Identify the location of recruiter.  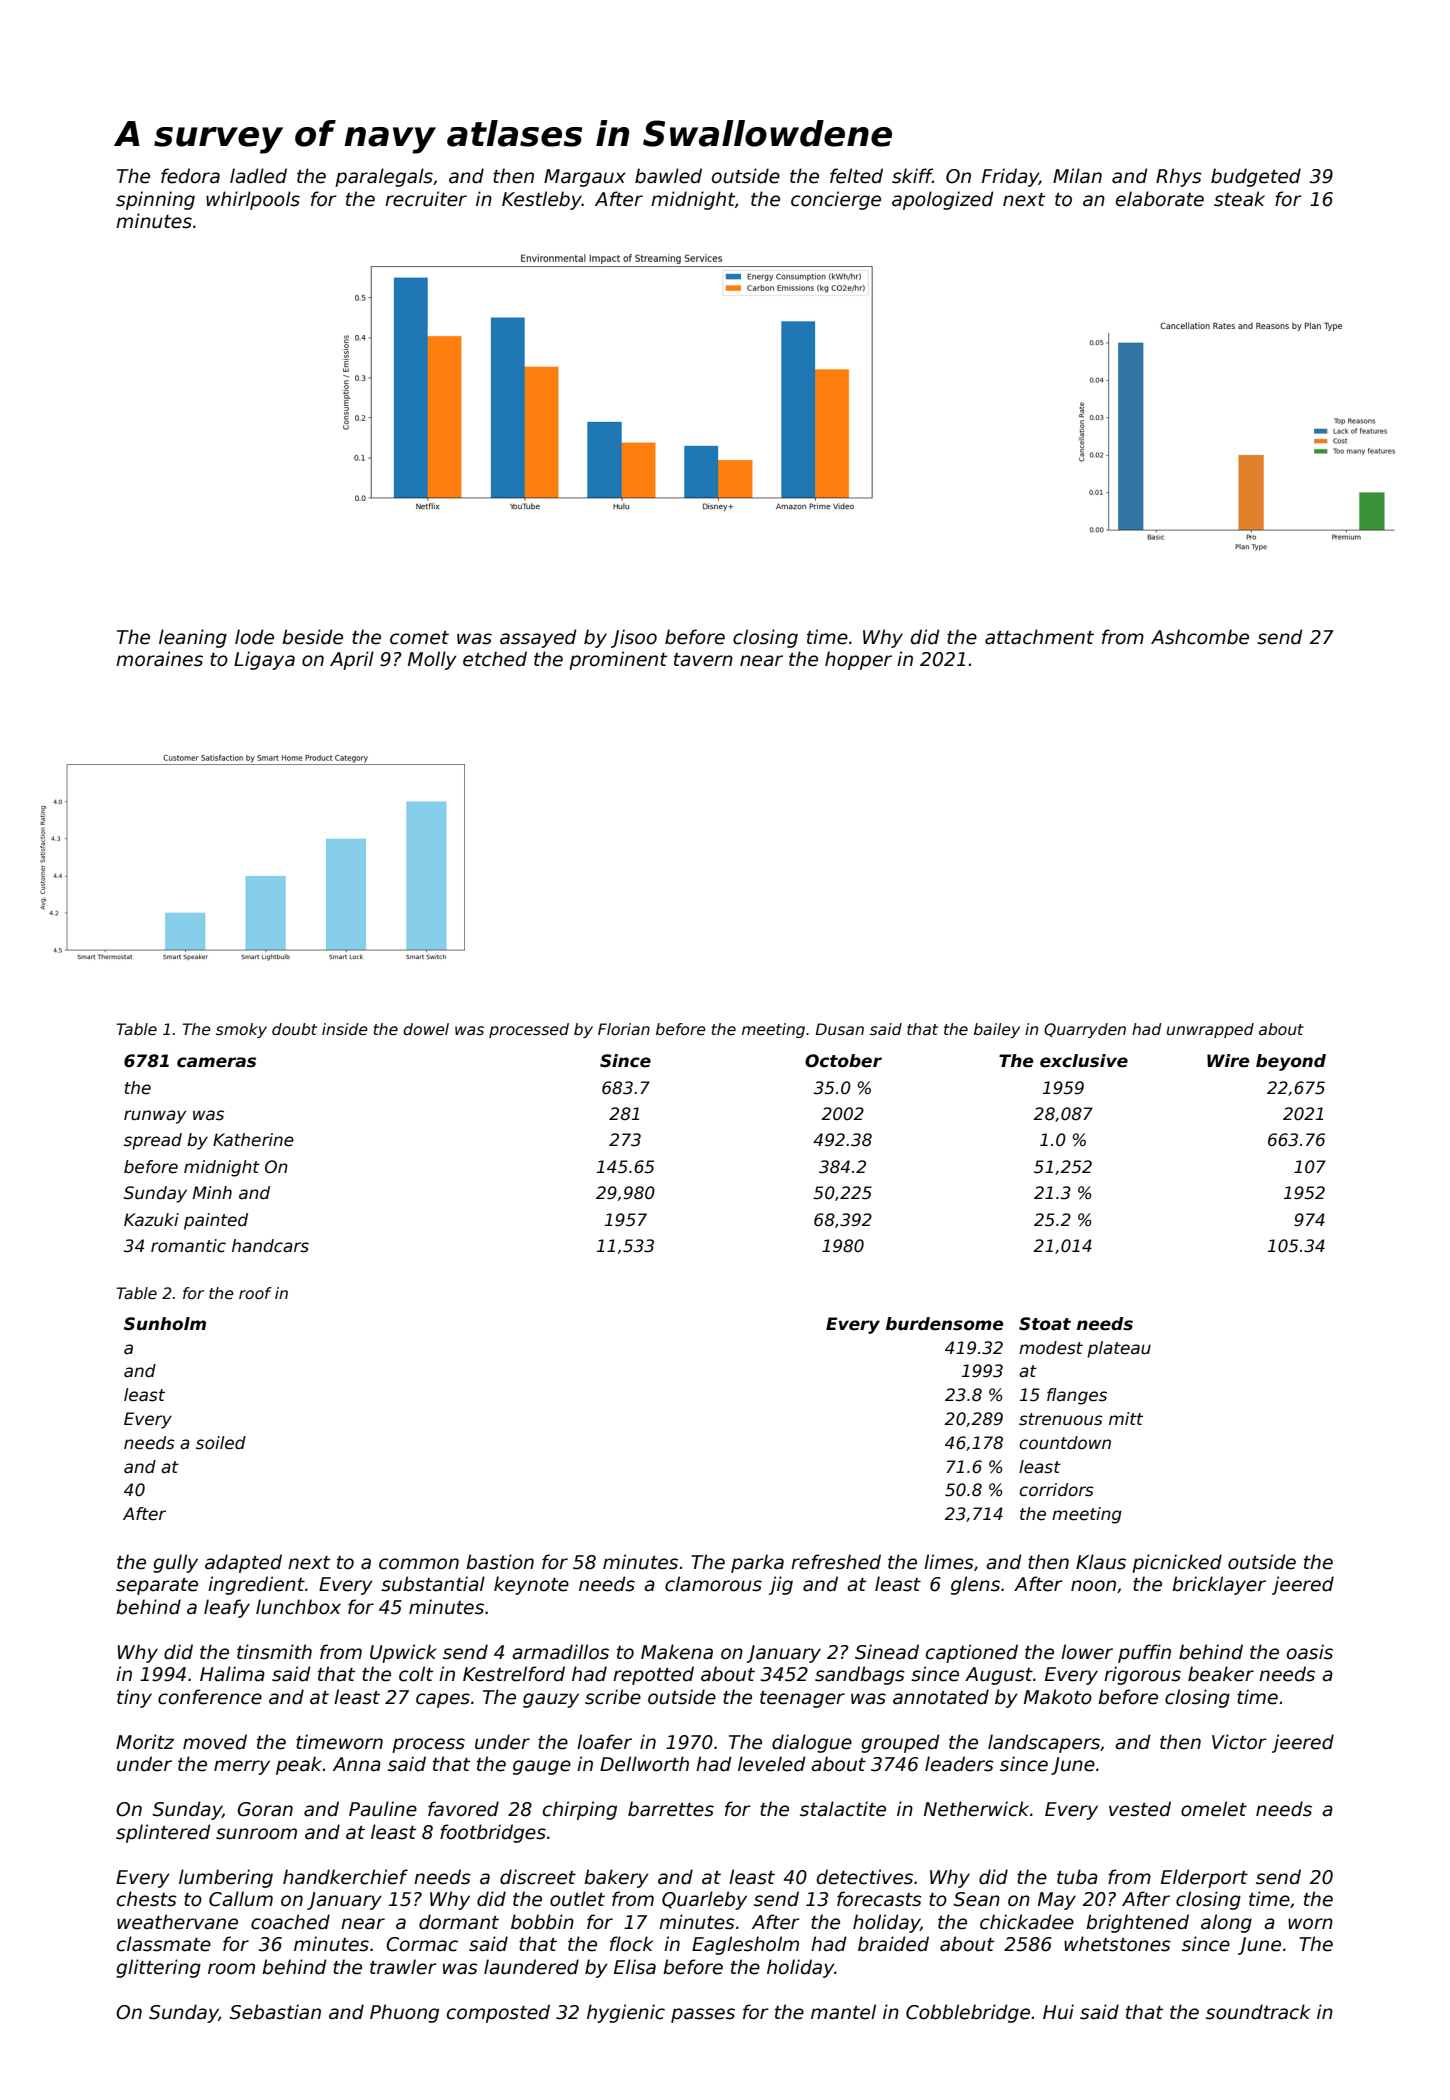
(426, 199).
